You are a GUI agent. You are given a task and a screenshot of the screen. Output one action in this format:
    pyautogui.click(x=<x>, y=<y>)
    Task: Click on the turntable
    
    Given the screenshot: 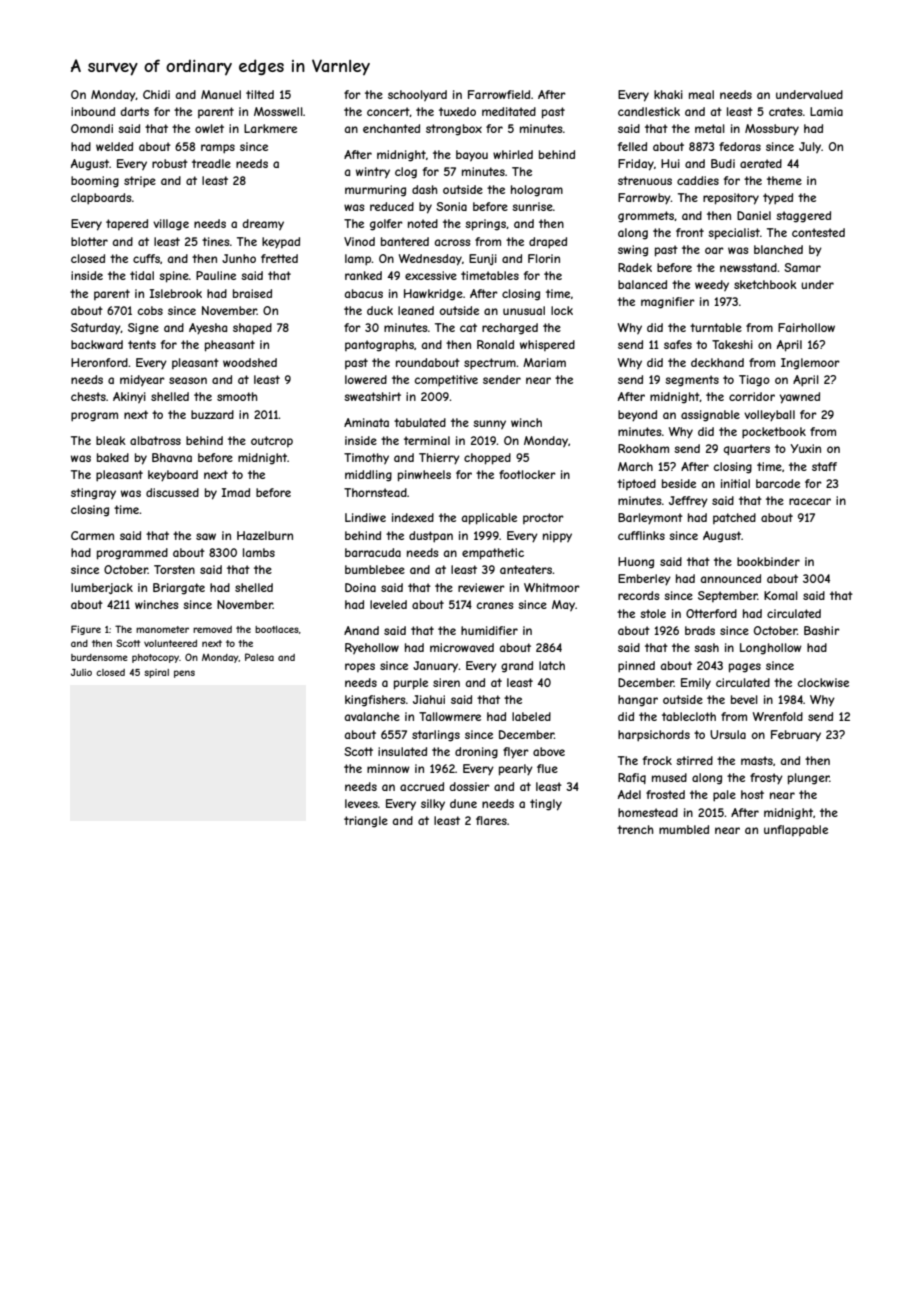 What is the action you would take?
    pyautogui.click(x=716, y=327)
